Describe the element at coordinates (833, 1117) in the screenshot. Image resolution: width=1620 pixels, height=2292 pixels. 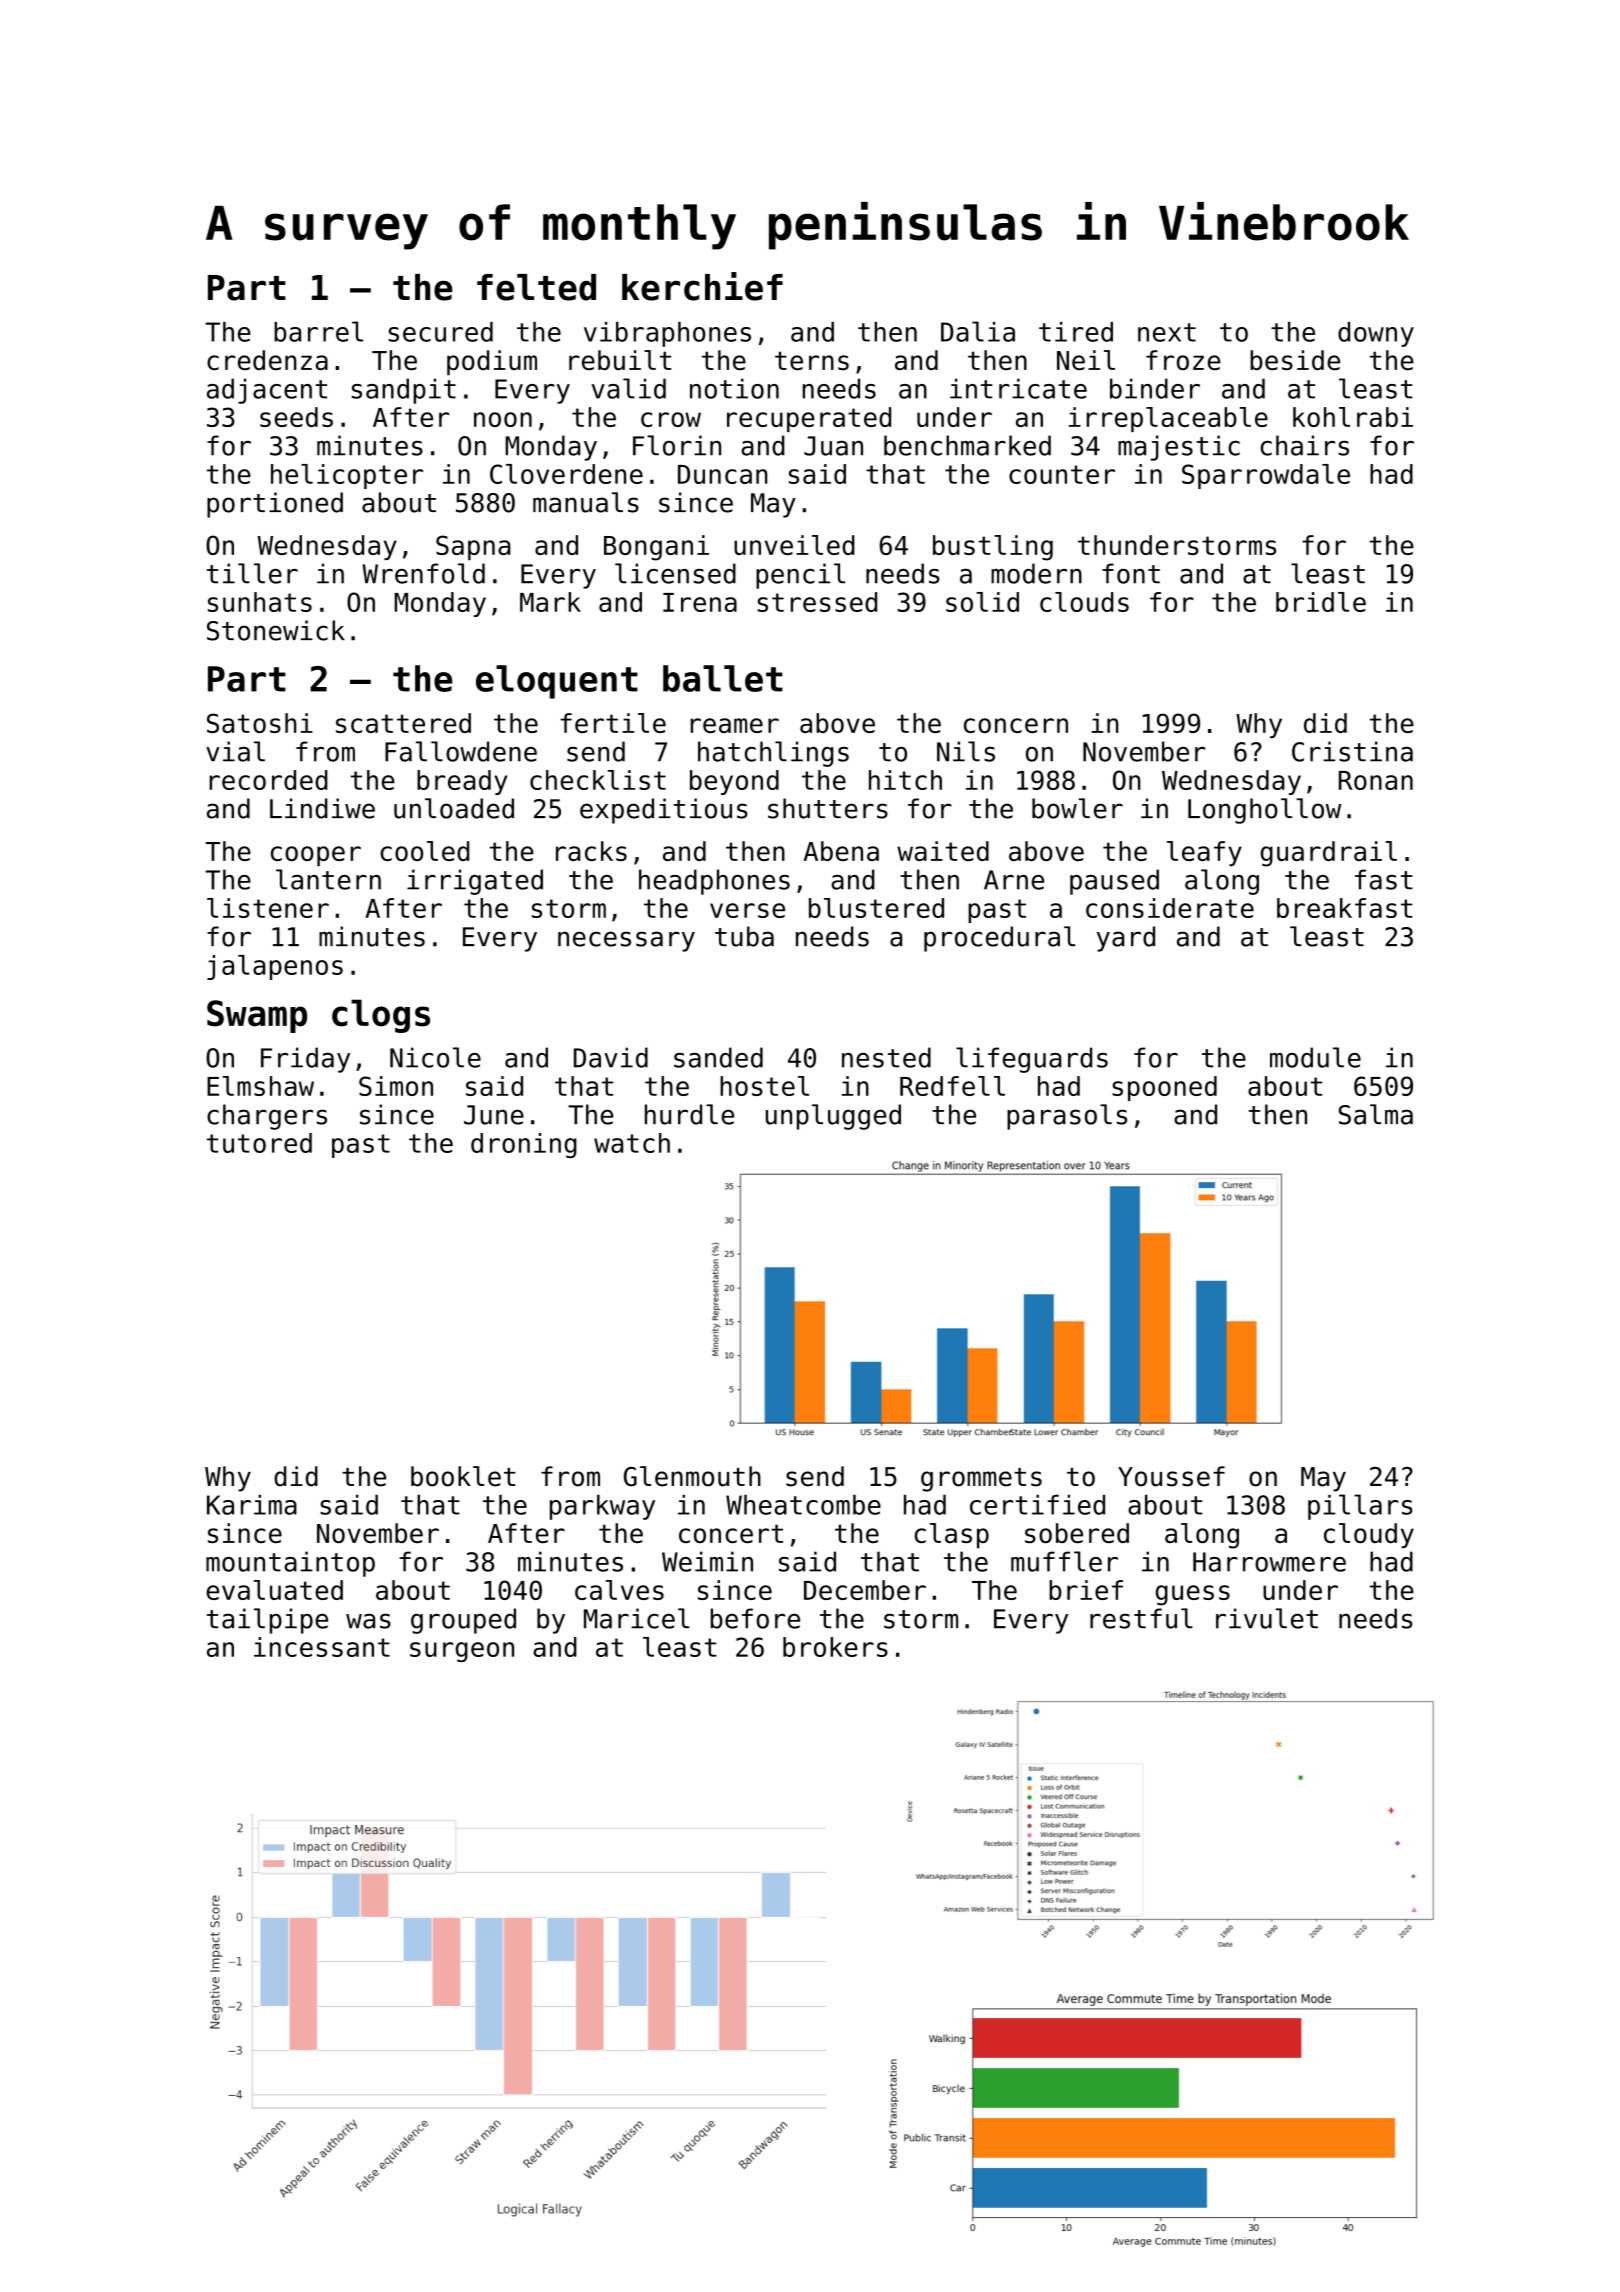
I see `unplugged` at that location.
